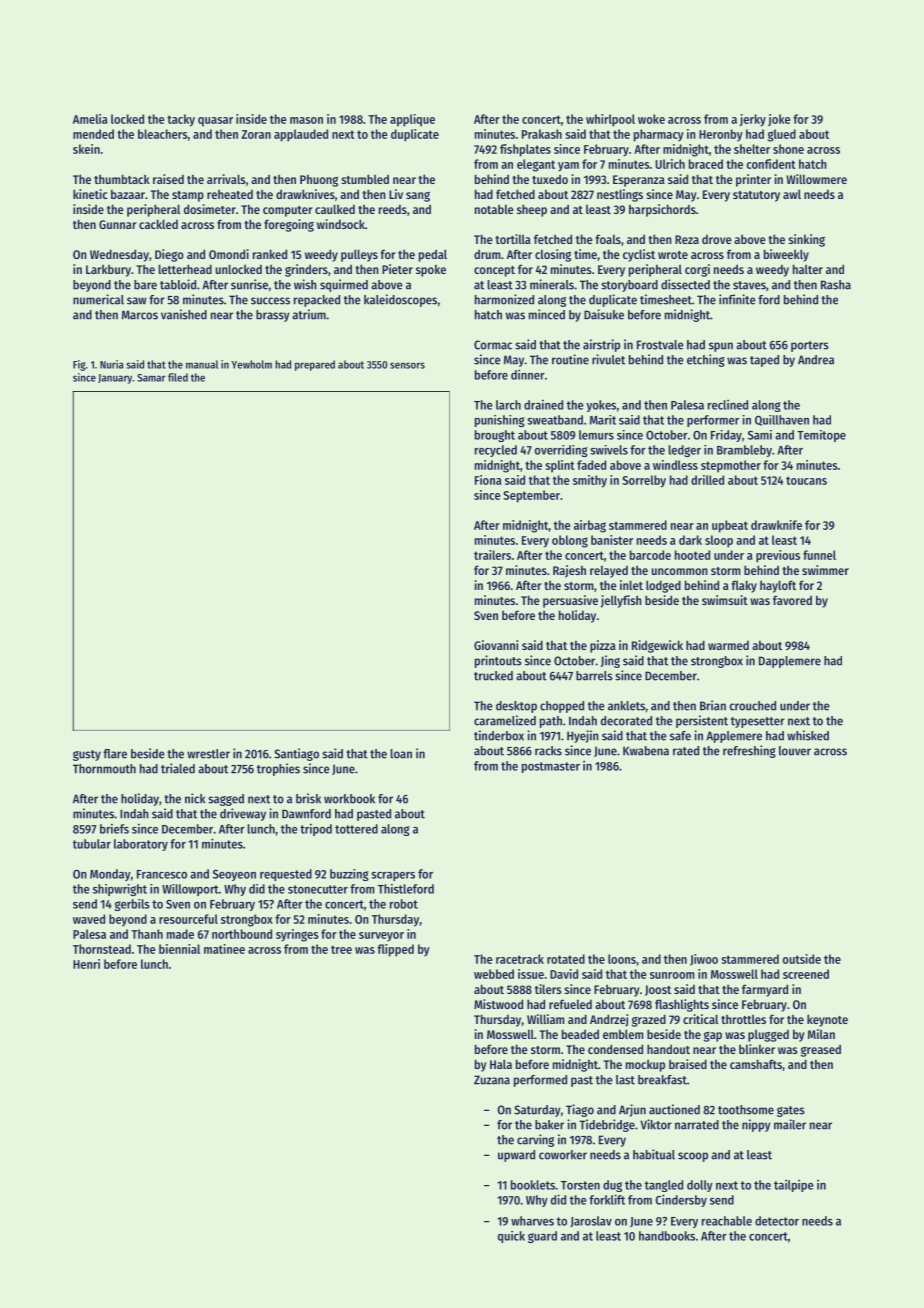 This screenshot has height=1308, width=924. What do you see at coordinates (315, 365) in the screenshot?
I see `prepared` at bounding box center [315, 365].
